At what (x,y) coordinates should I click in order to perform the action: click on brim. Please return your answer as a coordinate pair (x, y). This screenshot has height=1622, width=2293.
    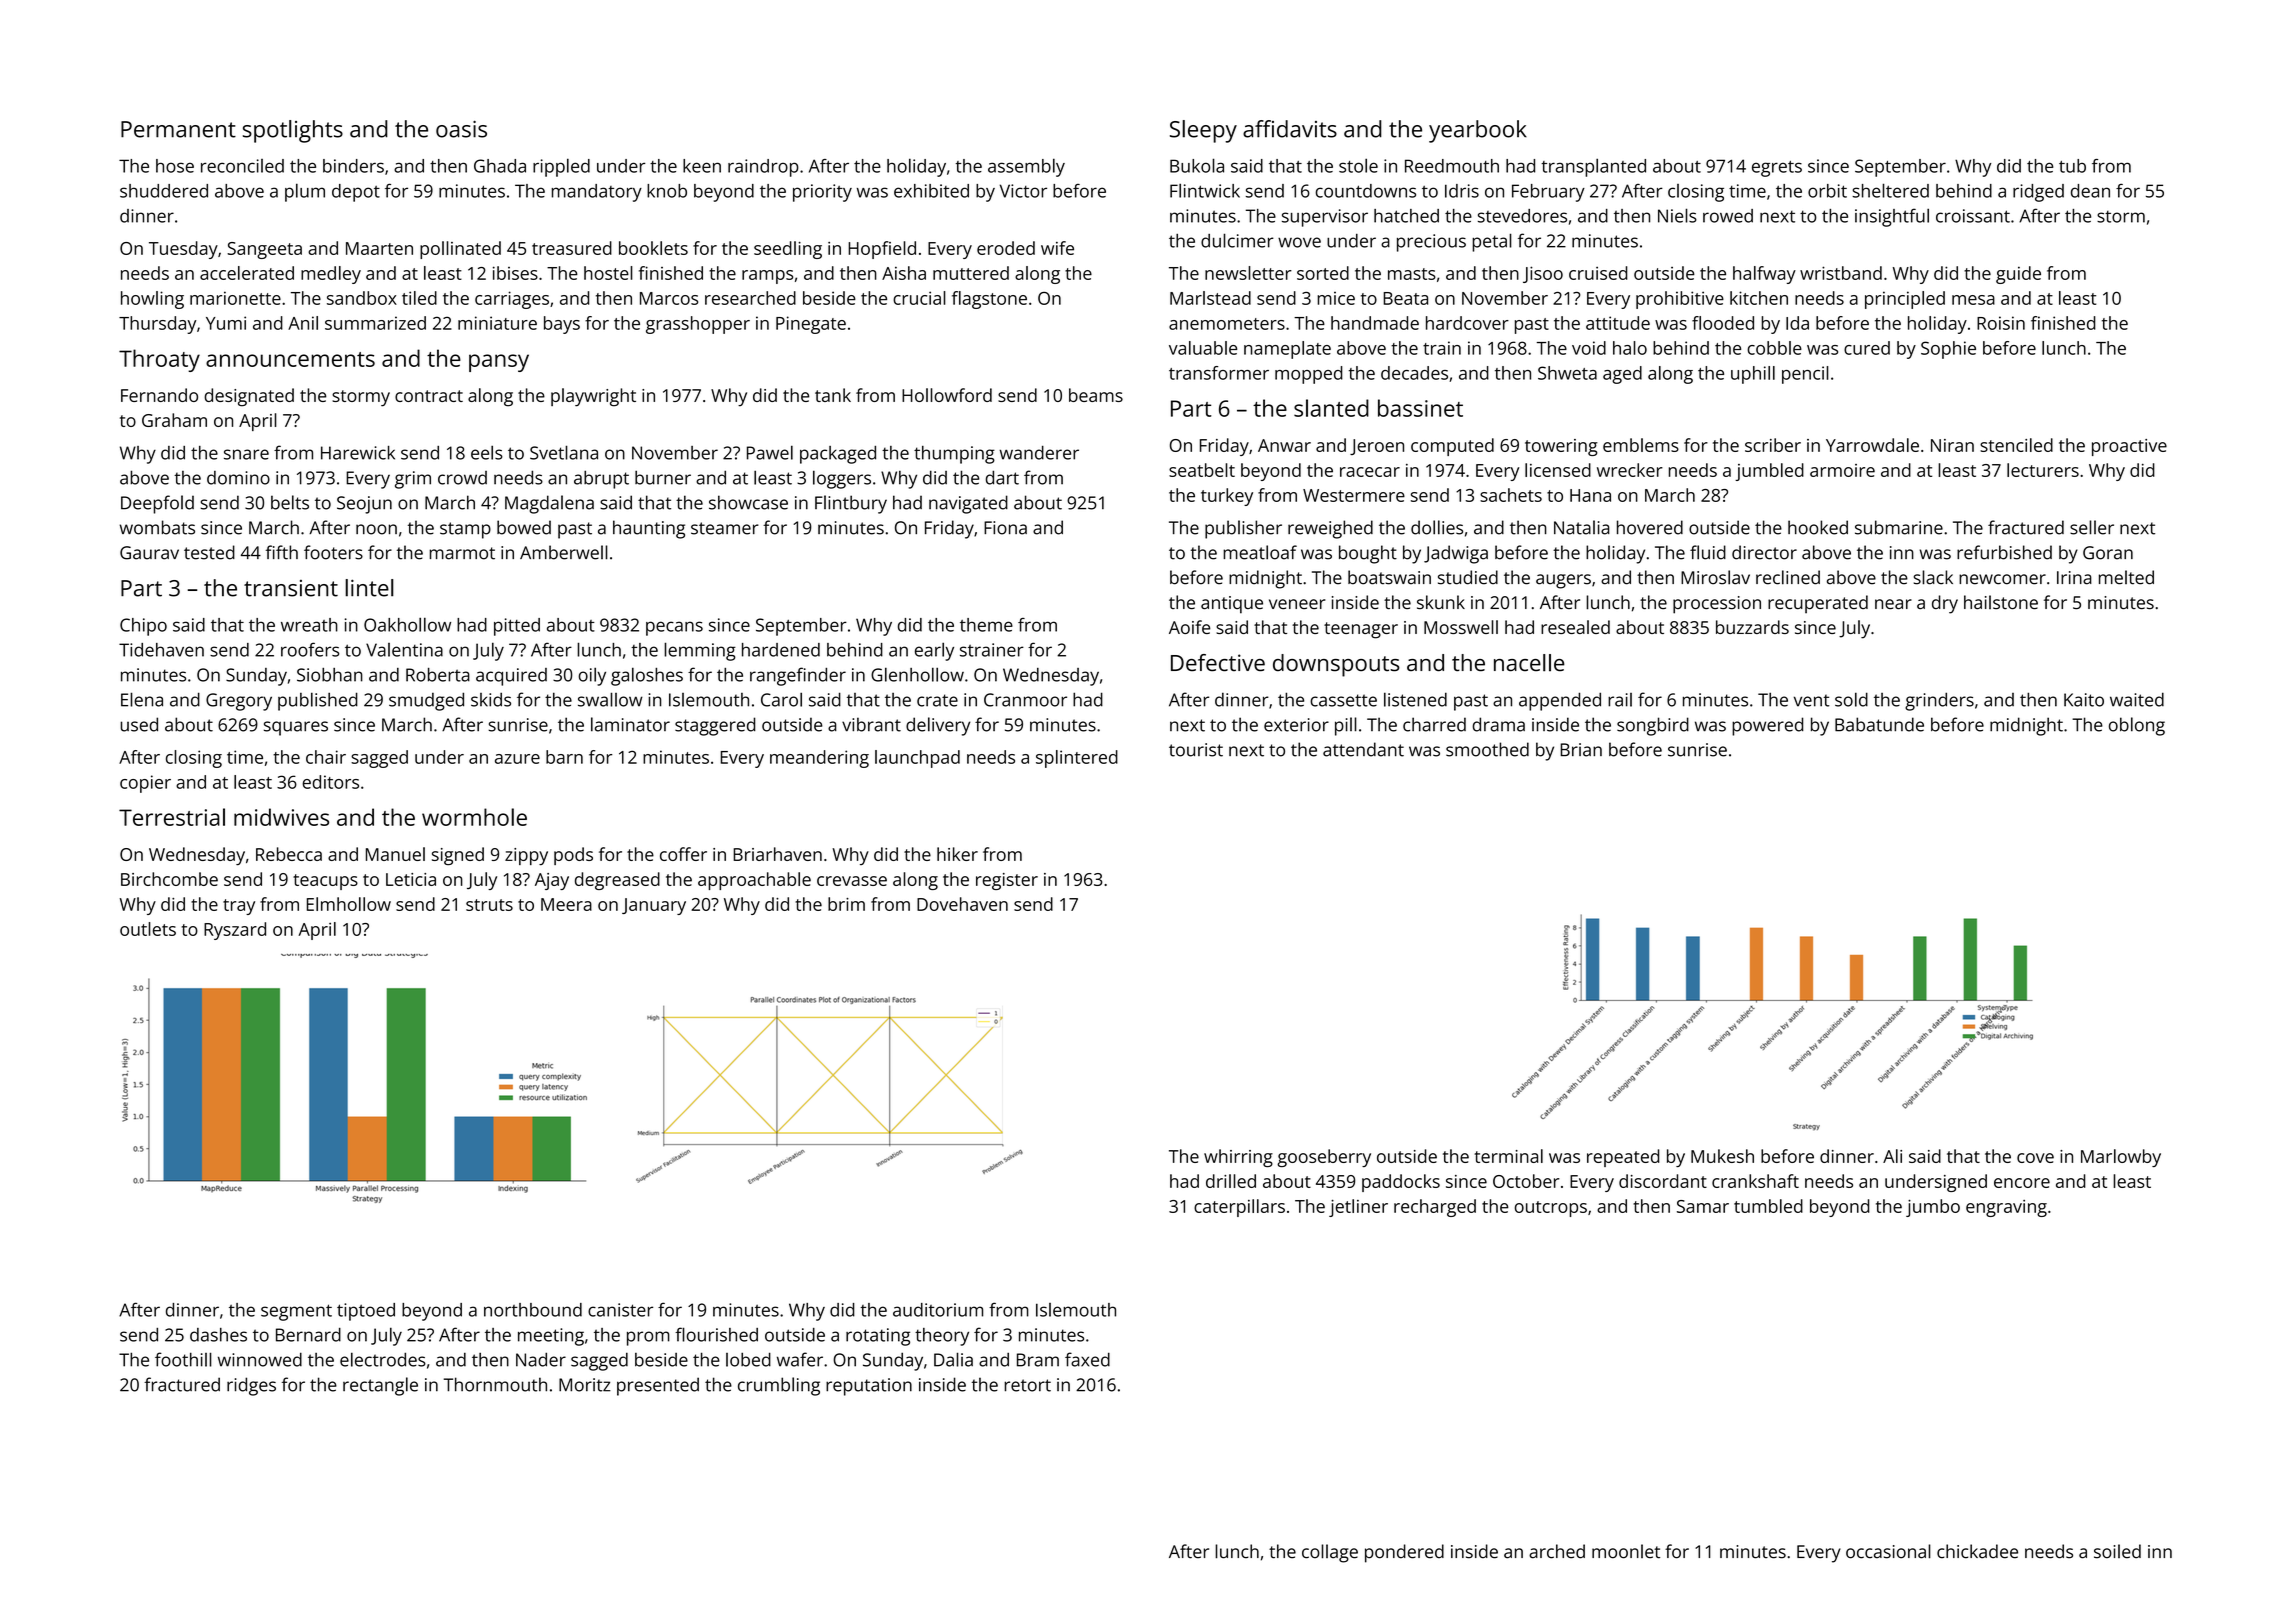
    Looking at the image, I should click on (846, 904).
